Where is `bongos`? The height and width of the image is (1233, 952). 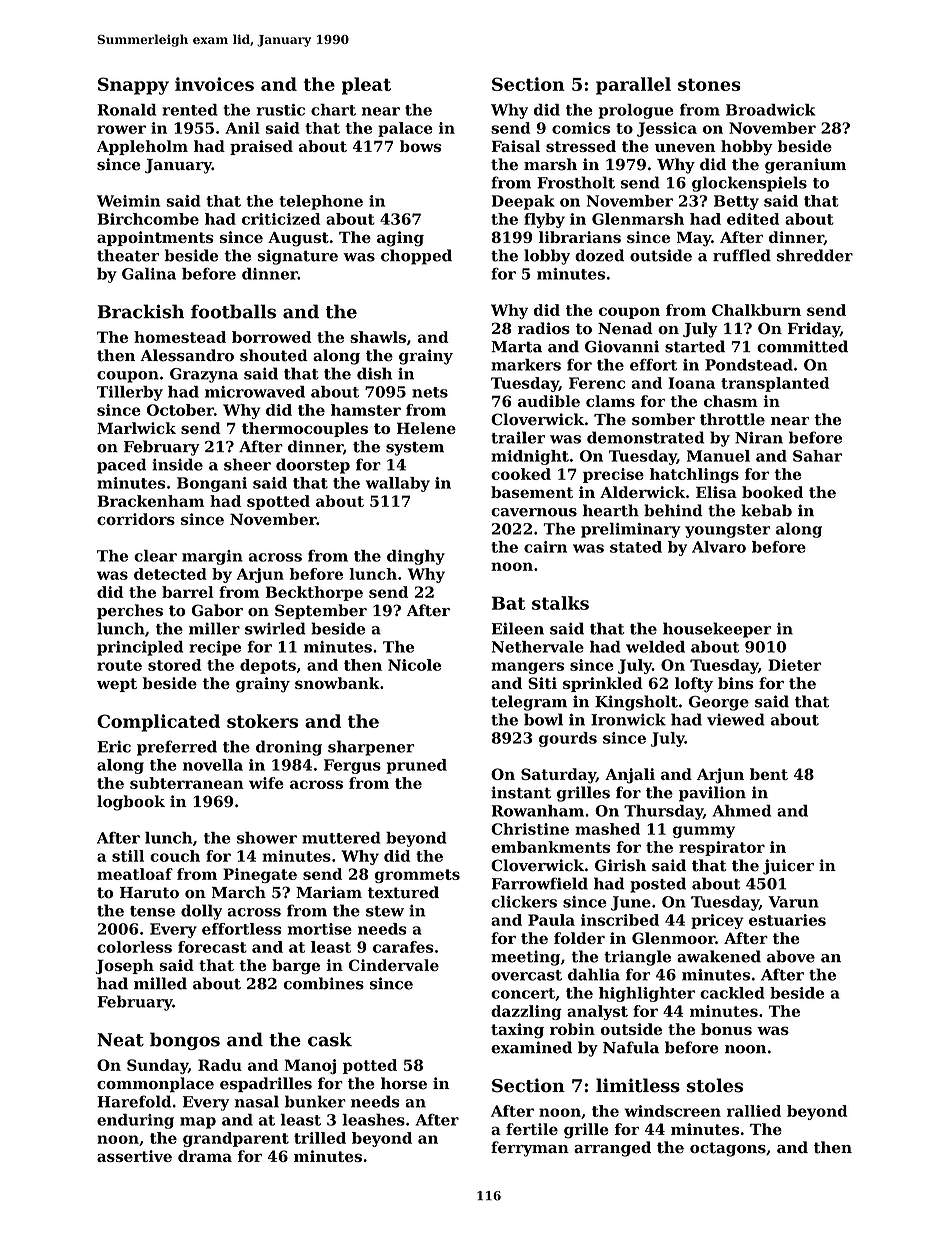
bongos is located at coordinates (185, 1041).
